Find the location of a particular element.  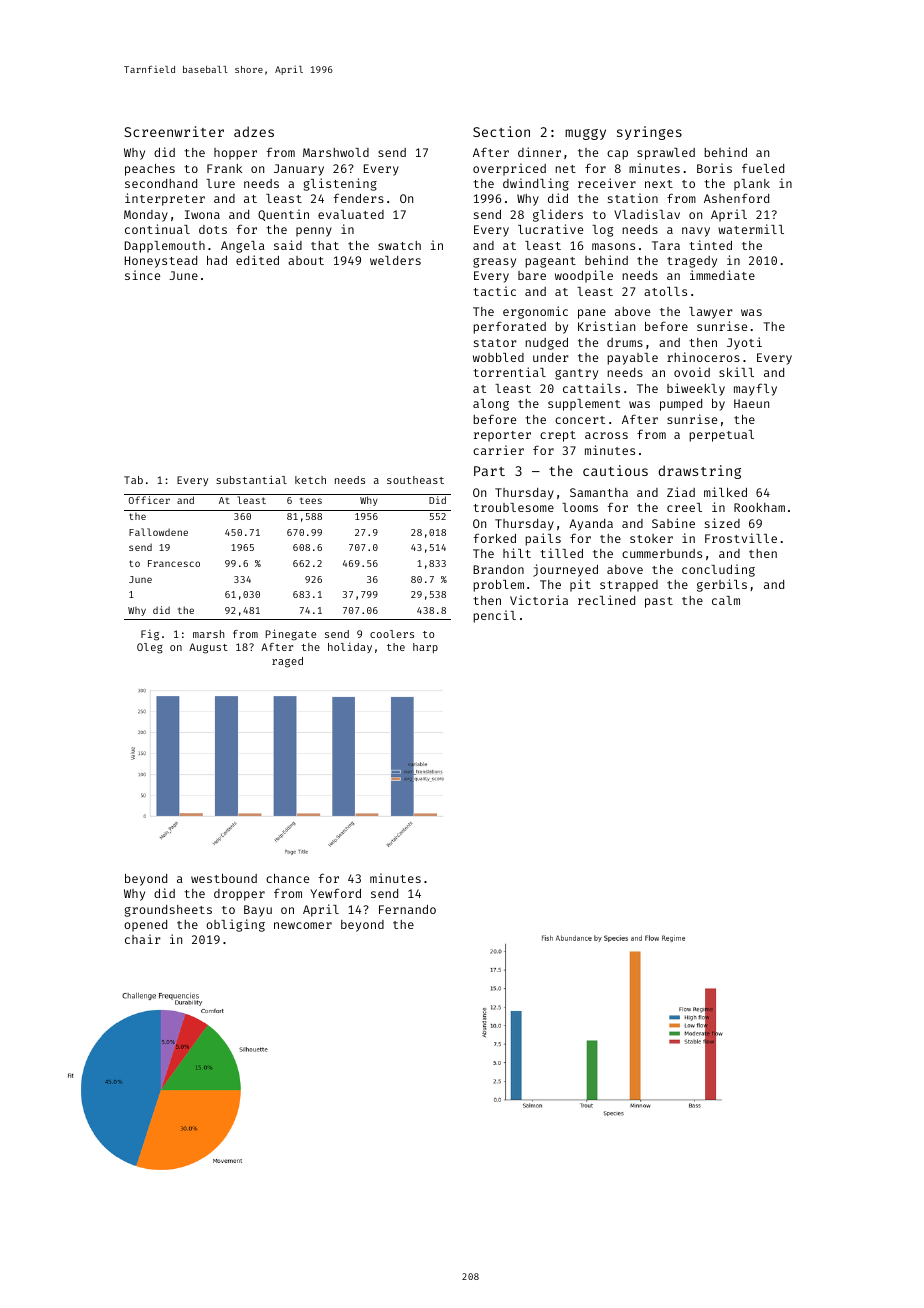

Francesco is located at coordinates (174, 563).
